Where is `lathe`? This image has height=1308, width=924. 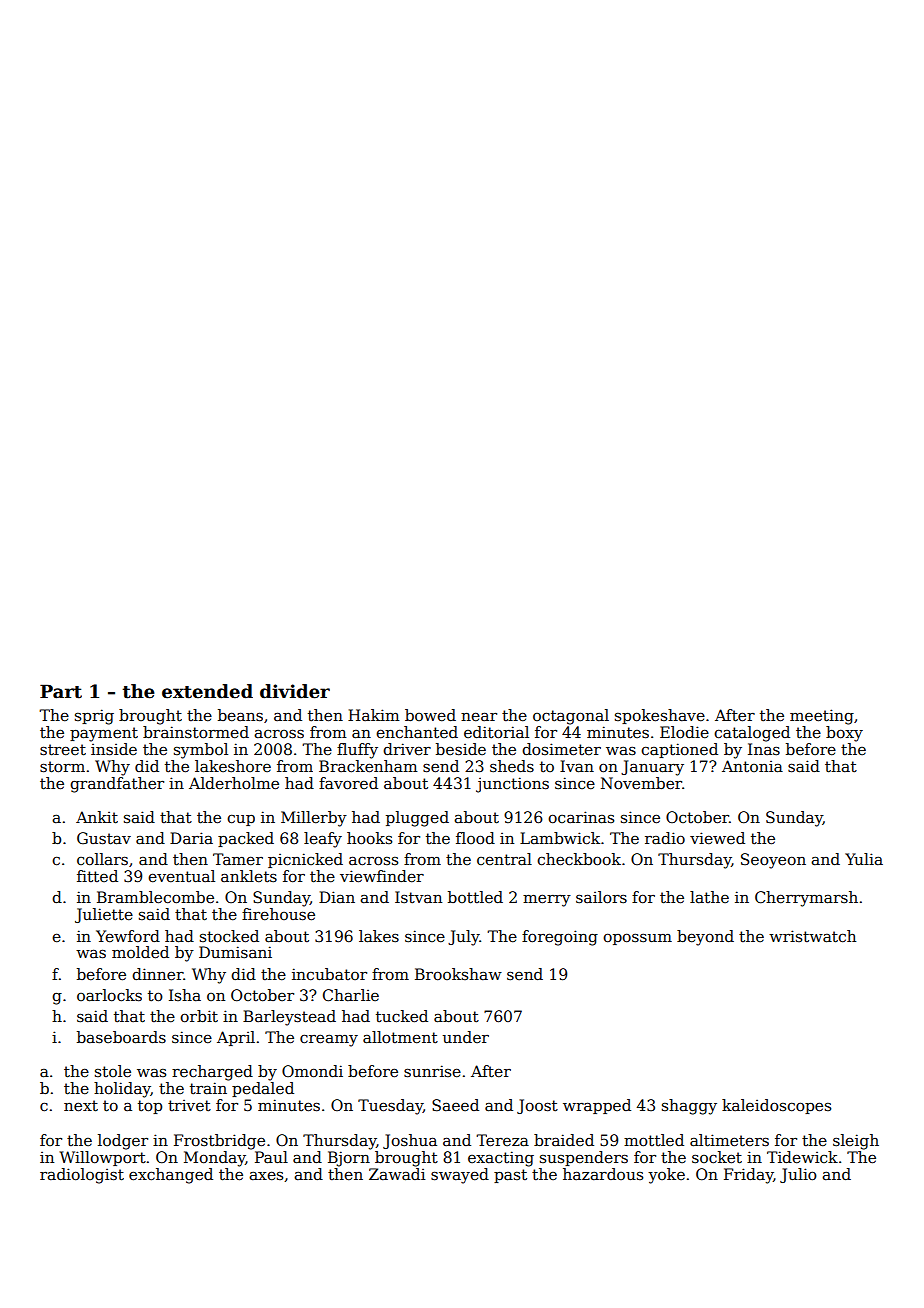 lathe is located at coordinates (709, 897).
